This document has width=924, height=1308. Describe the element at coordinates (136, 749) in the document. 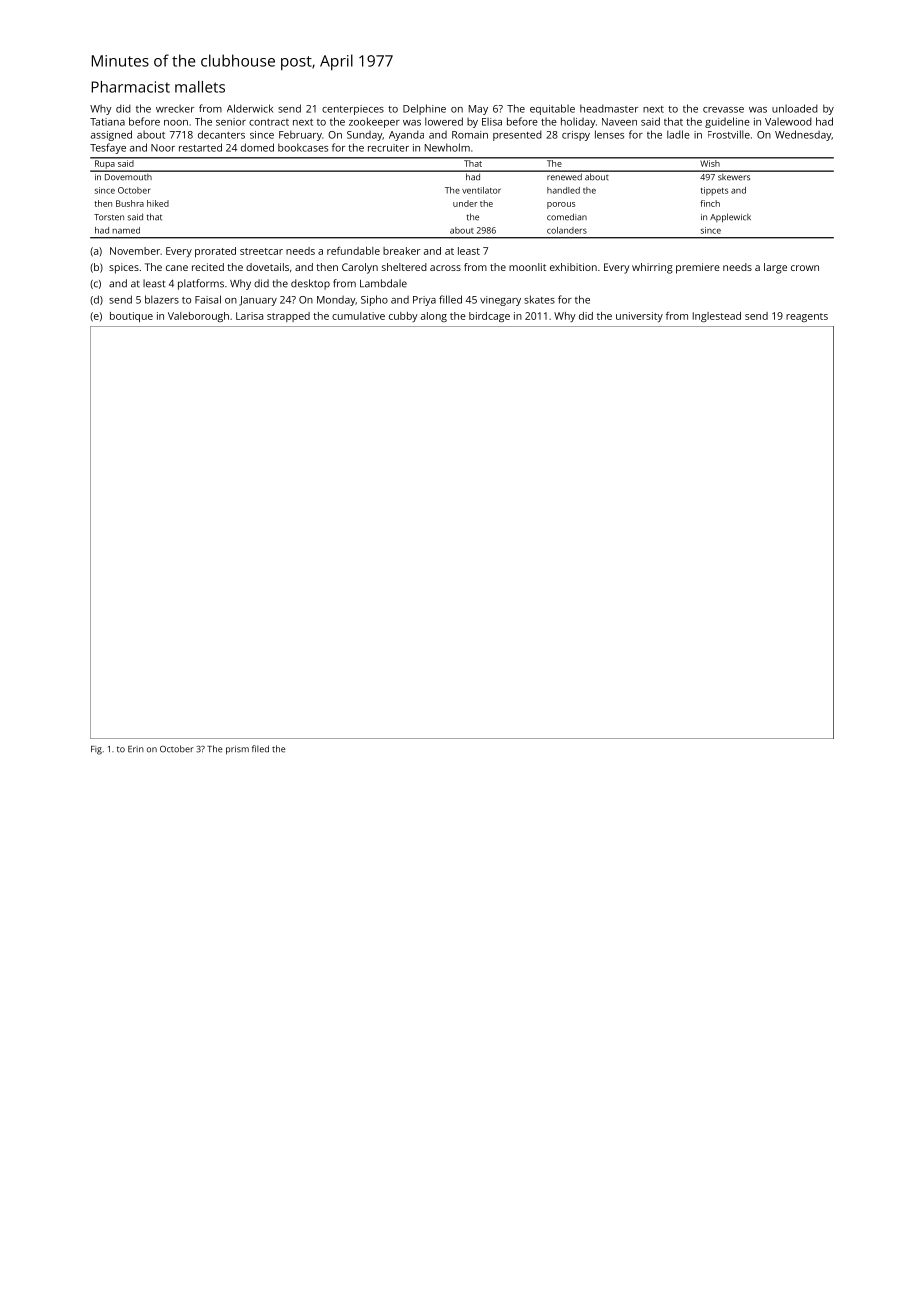

I see `Erin` at that location.
